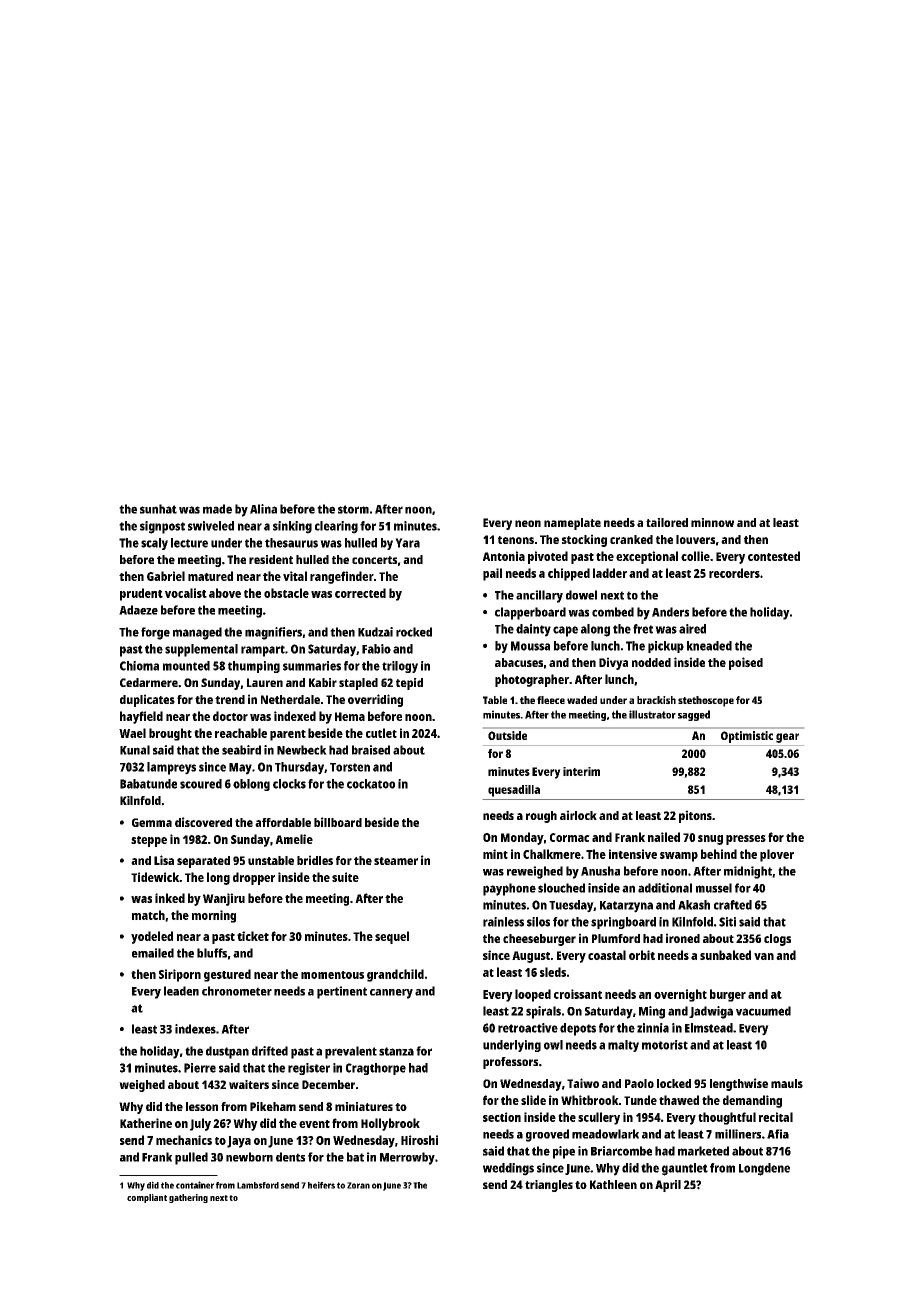  I want to click on abacuses, so click(519, 662).
